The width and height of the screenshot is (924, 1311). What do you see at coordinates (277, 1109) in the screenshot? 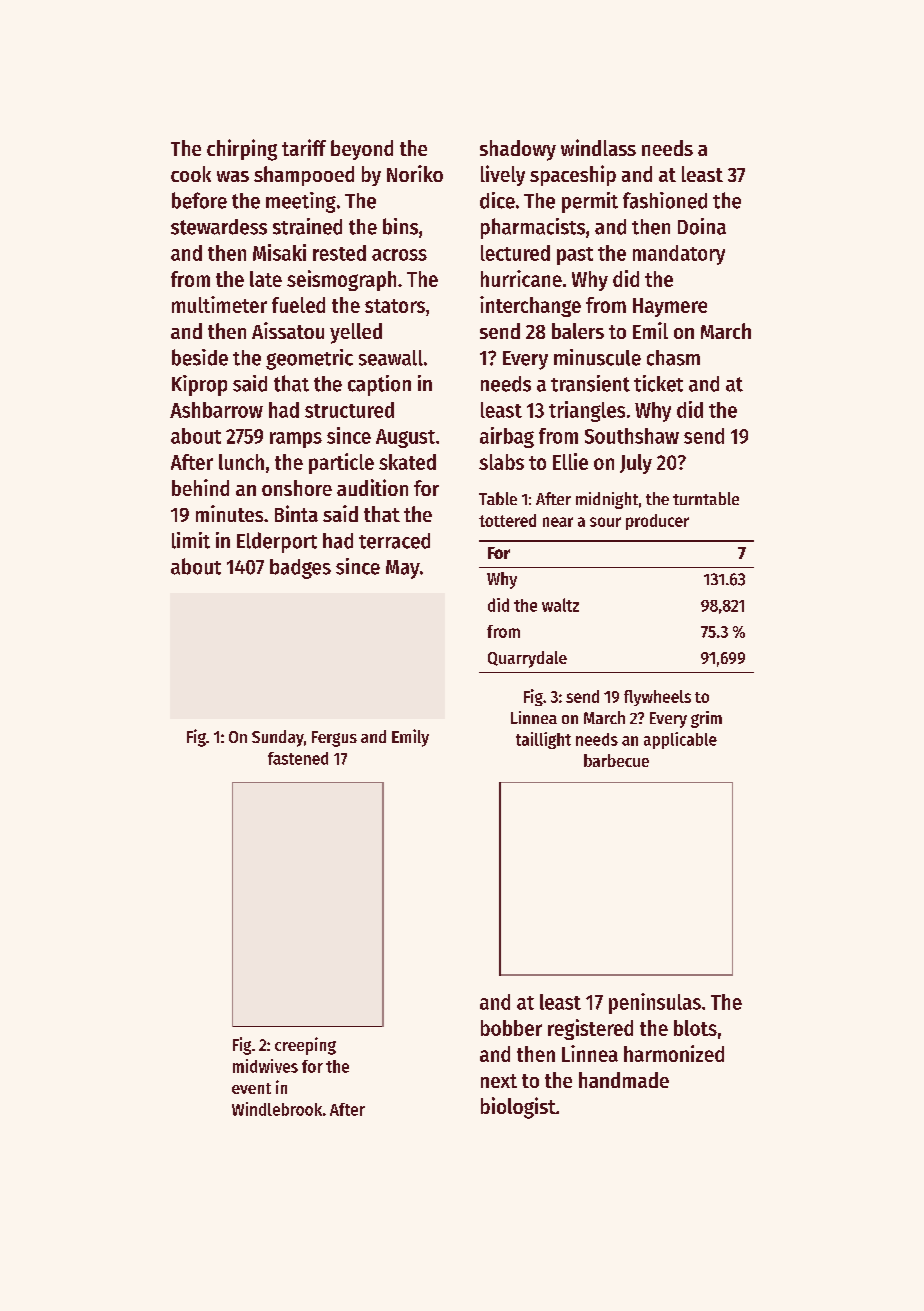
I see `Windlebrook` at bounding box center [277, 1109].
